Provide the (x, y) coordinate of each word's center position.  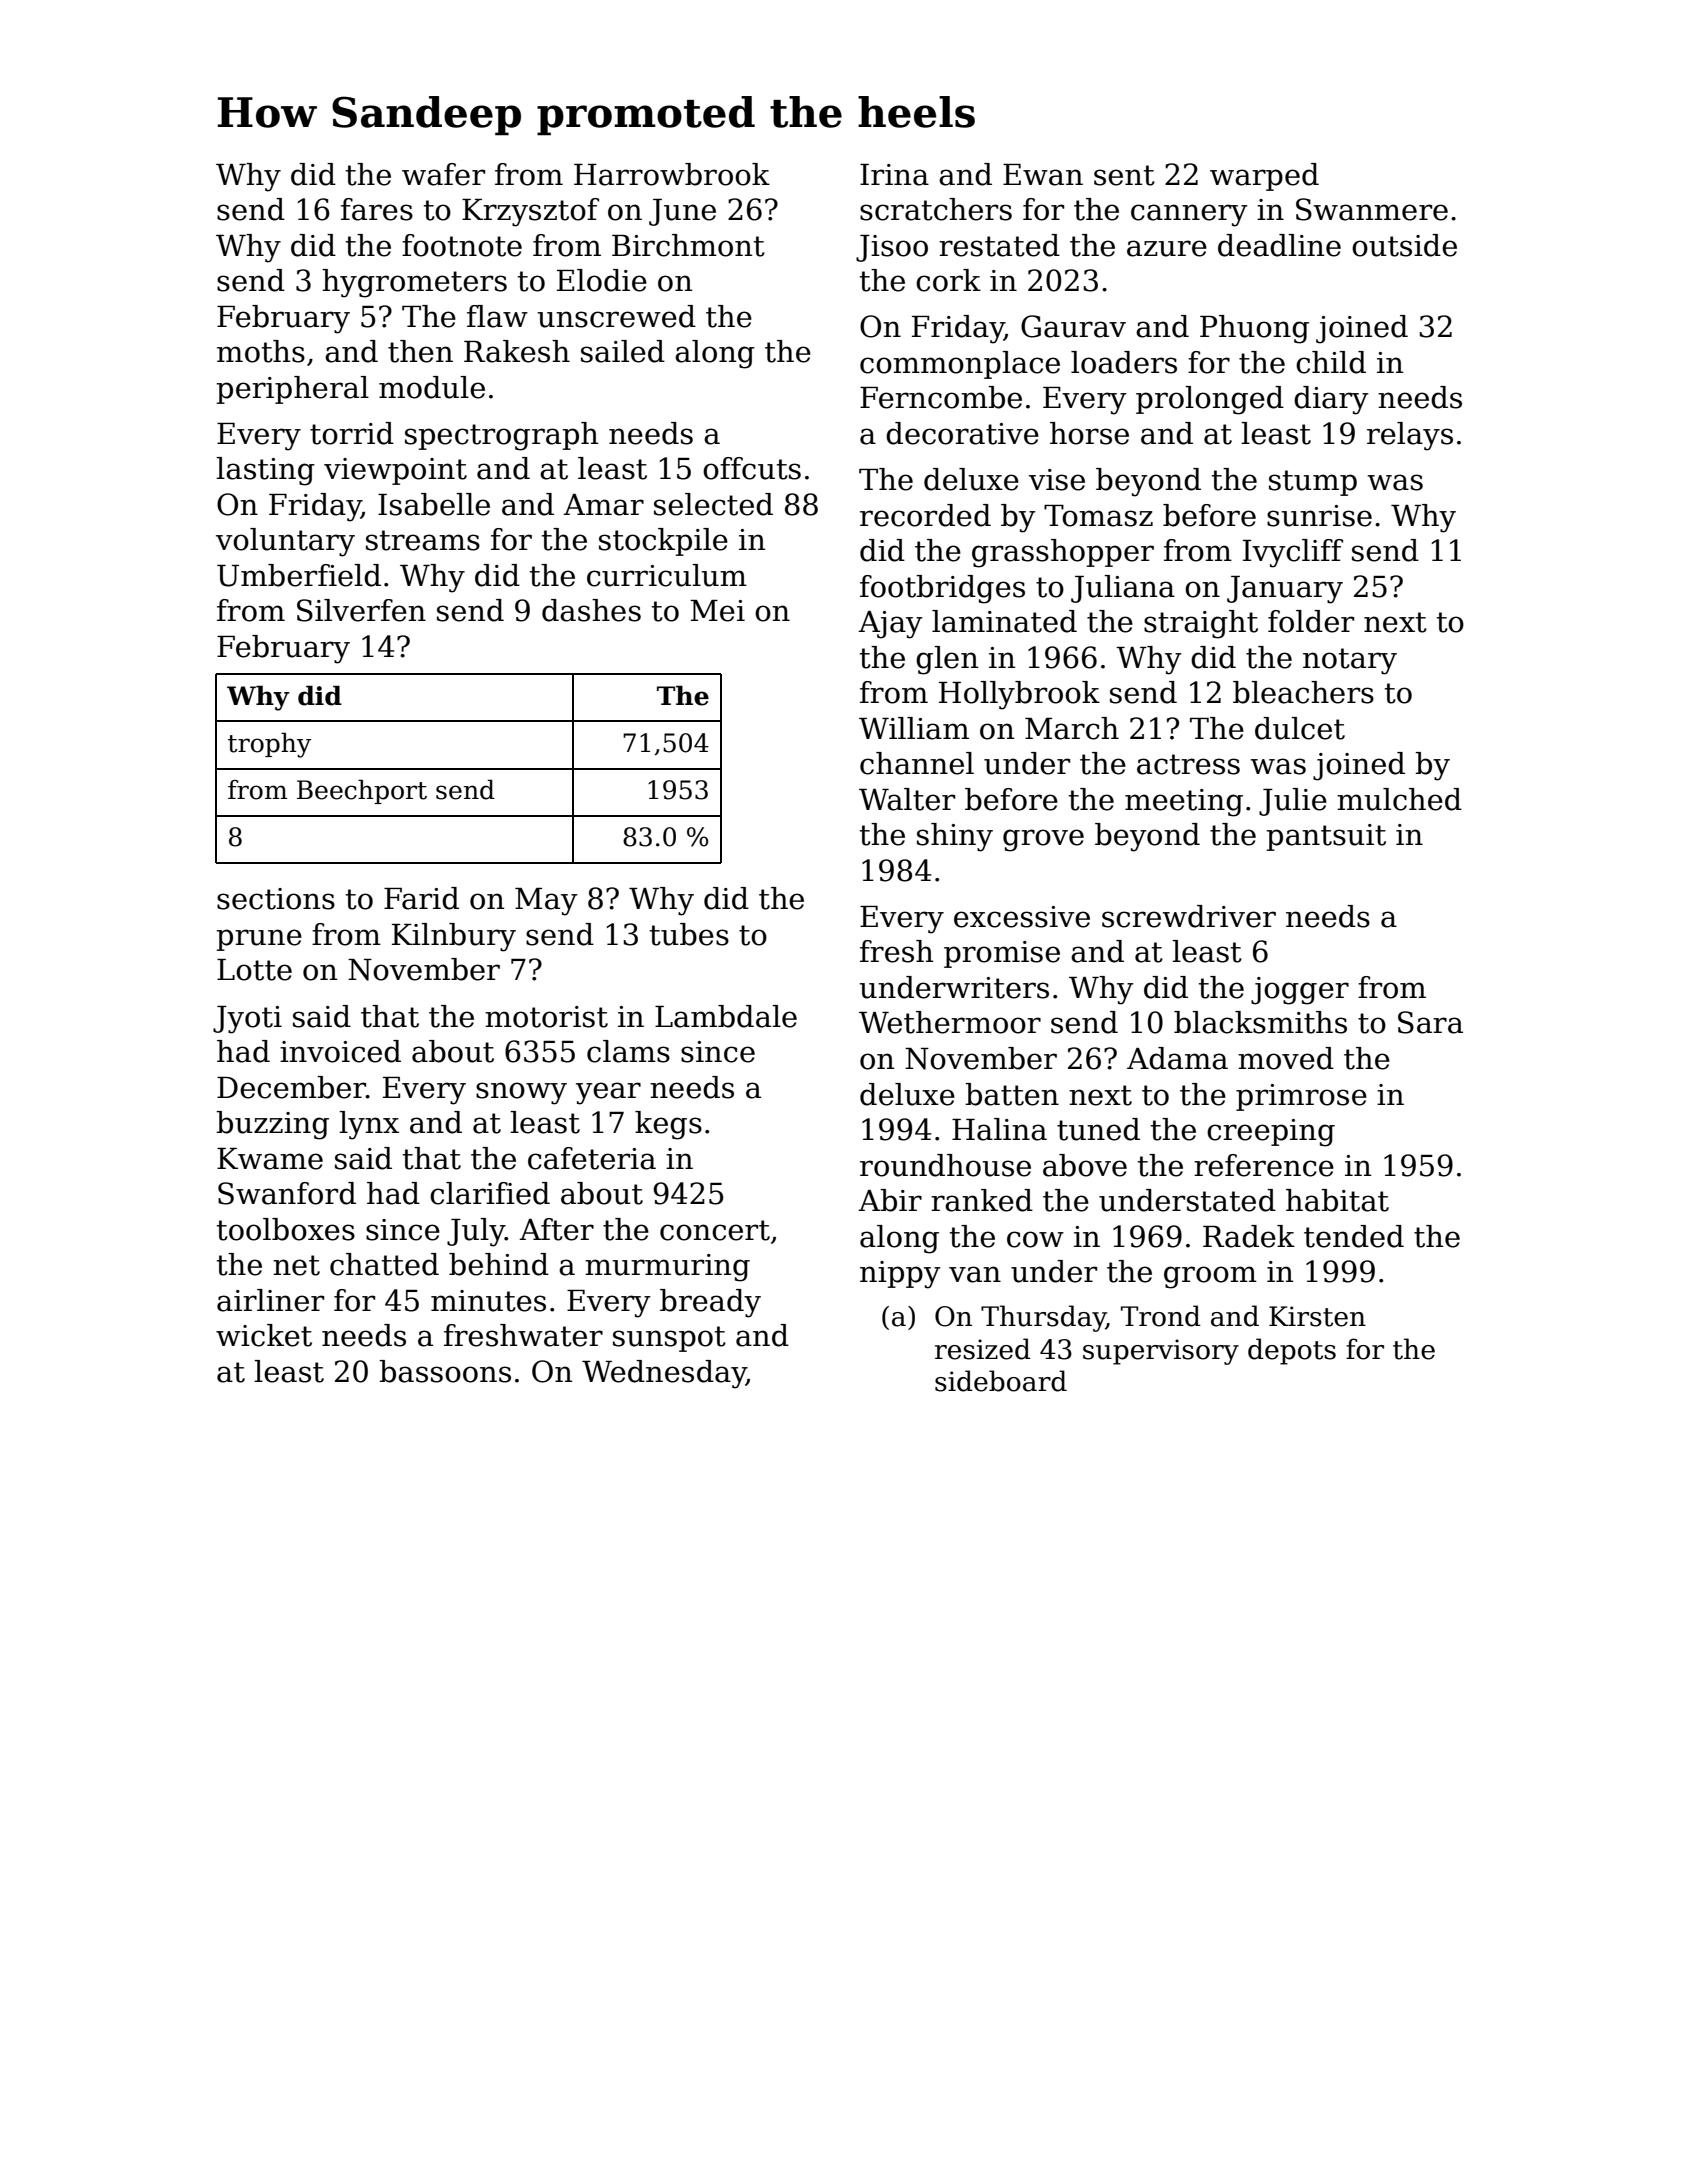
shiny (955, 837)
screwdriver (1189, 916)
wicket (264, 1335)
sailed (623, 351)
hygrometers (414, 283)
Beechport (362, 791)
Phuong (1254, 329)
